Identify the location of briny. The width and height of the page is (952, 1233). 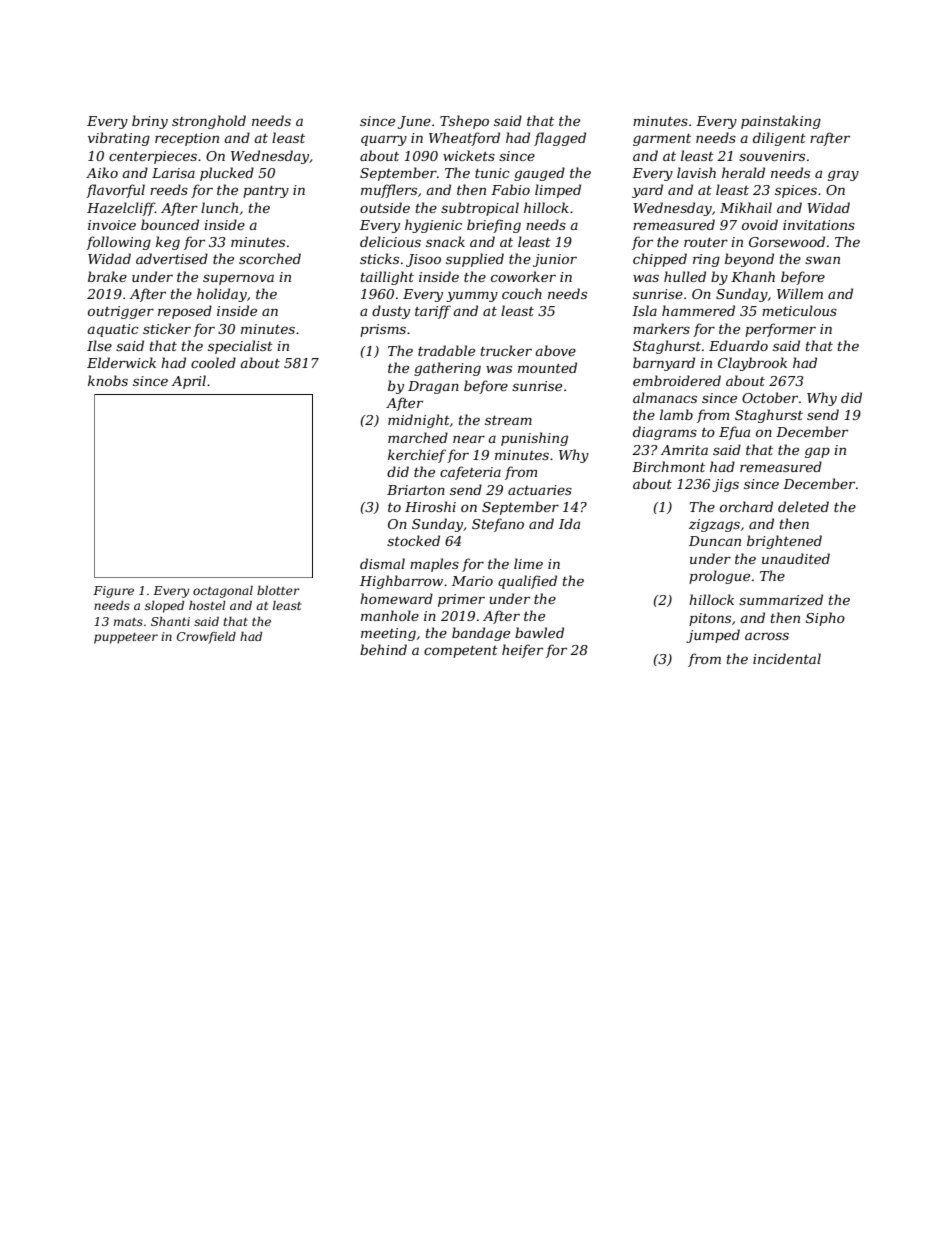
(150, 122).
